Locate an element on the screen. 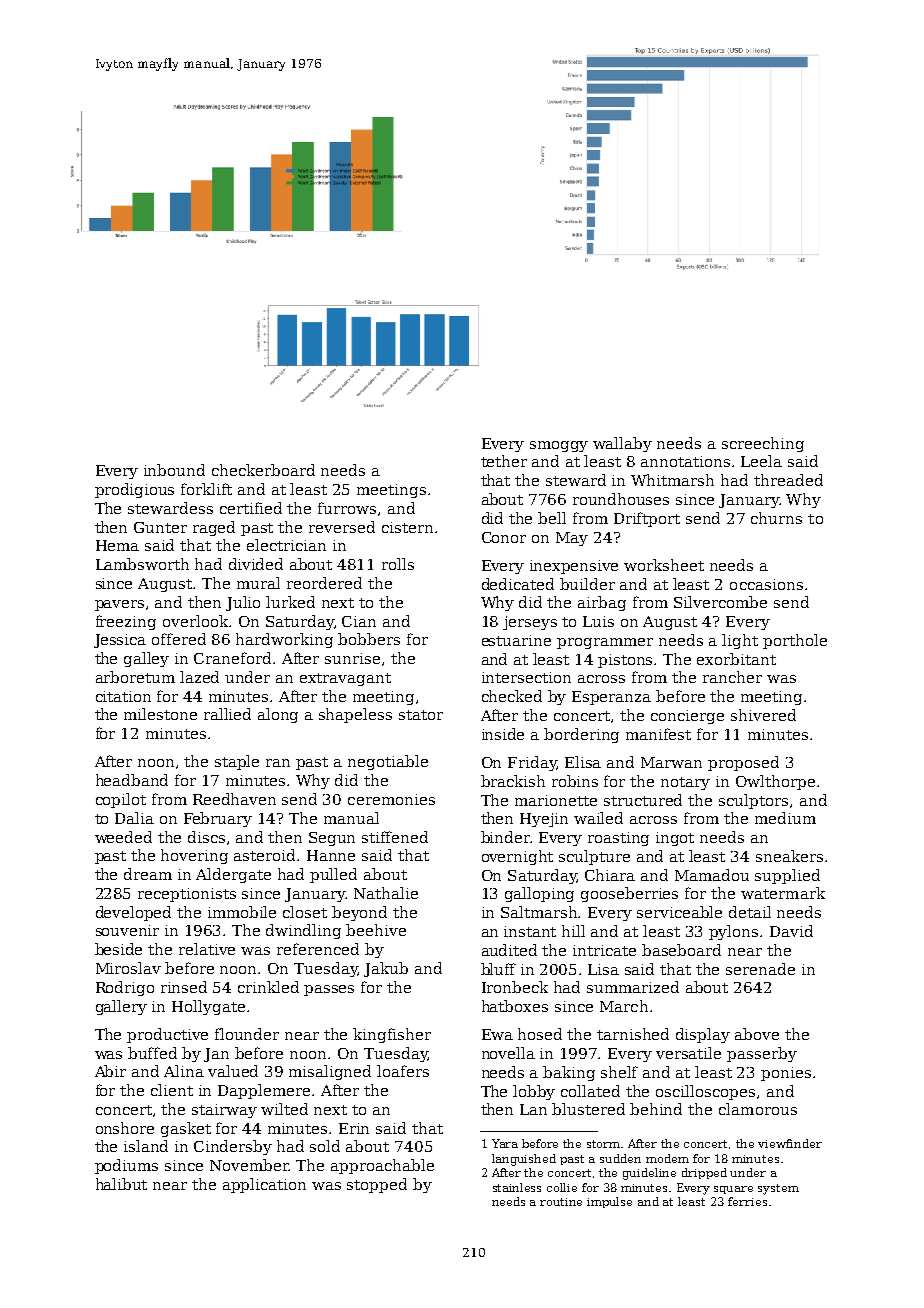  worksheet is located at coordinates (664, 565).
